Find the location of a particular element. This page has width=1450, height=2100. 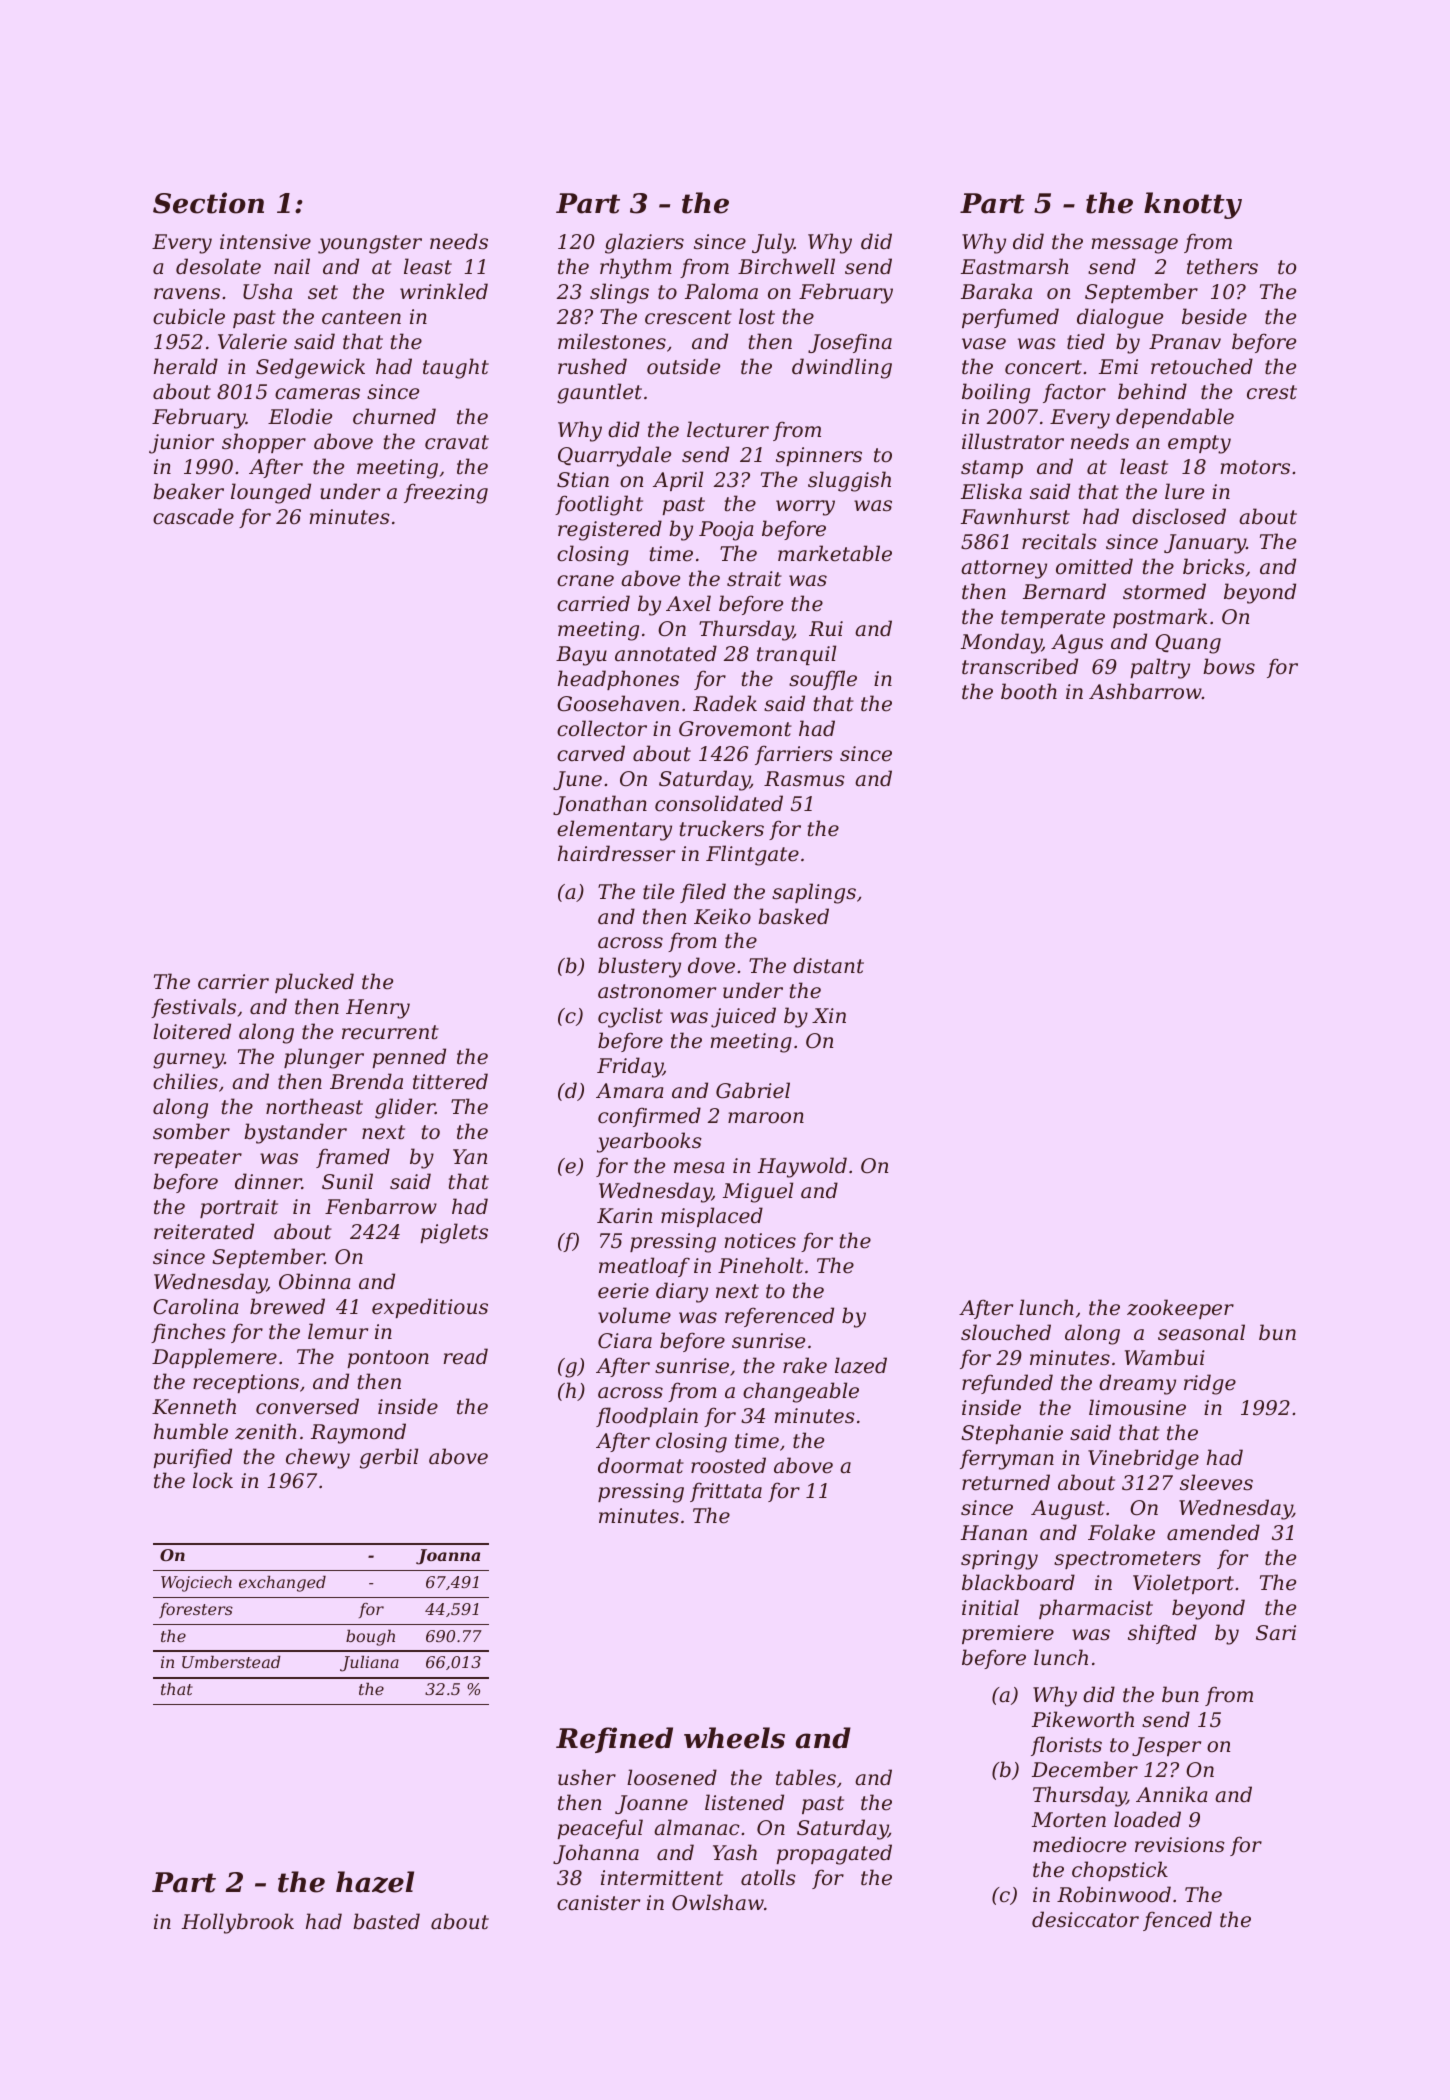

Owlshaw is located at coordinates (718, 1902).
